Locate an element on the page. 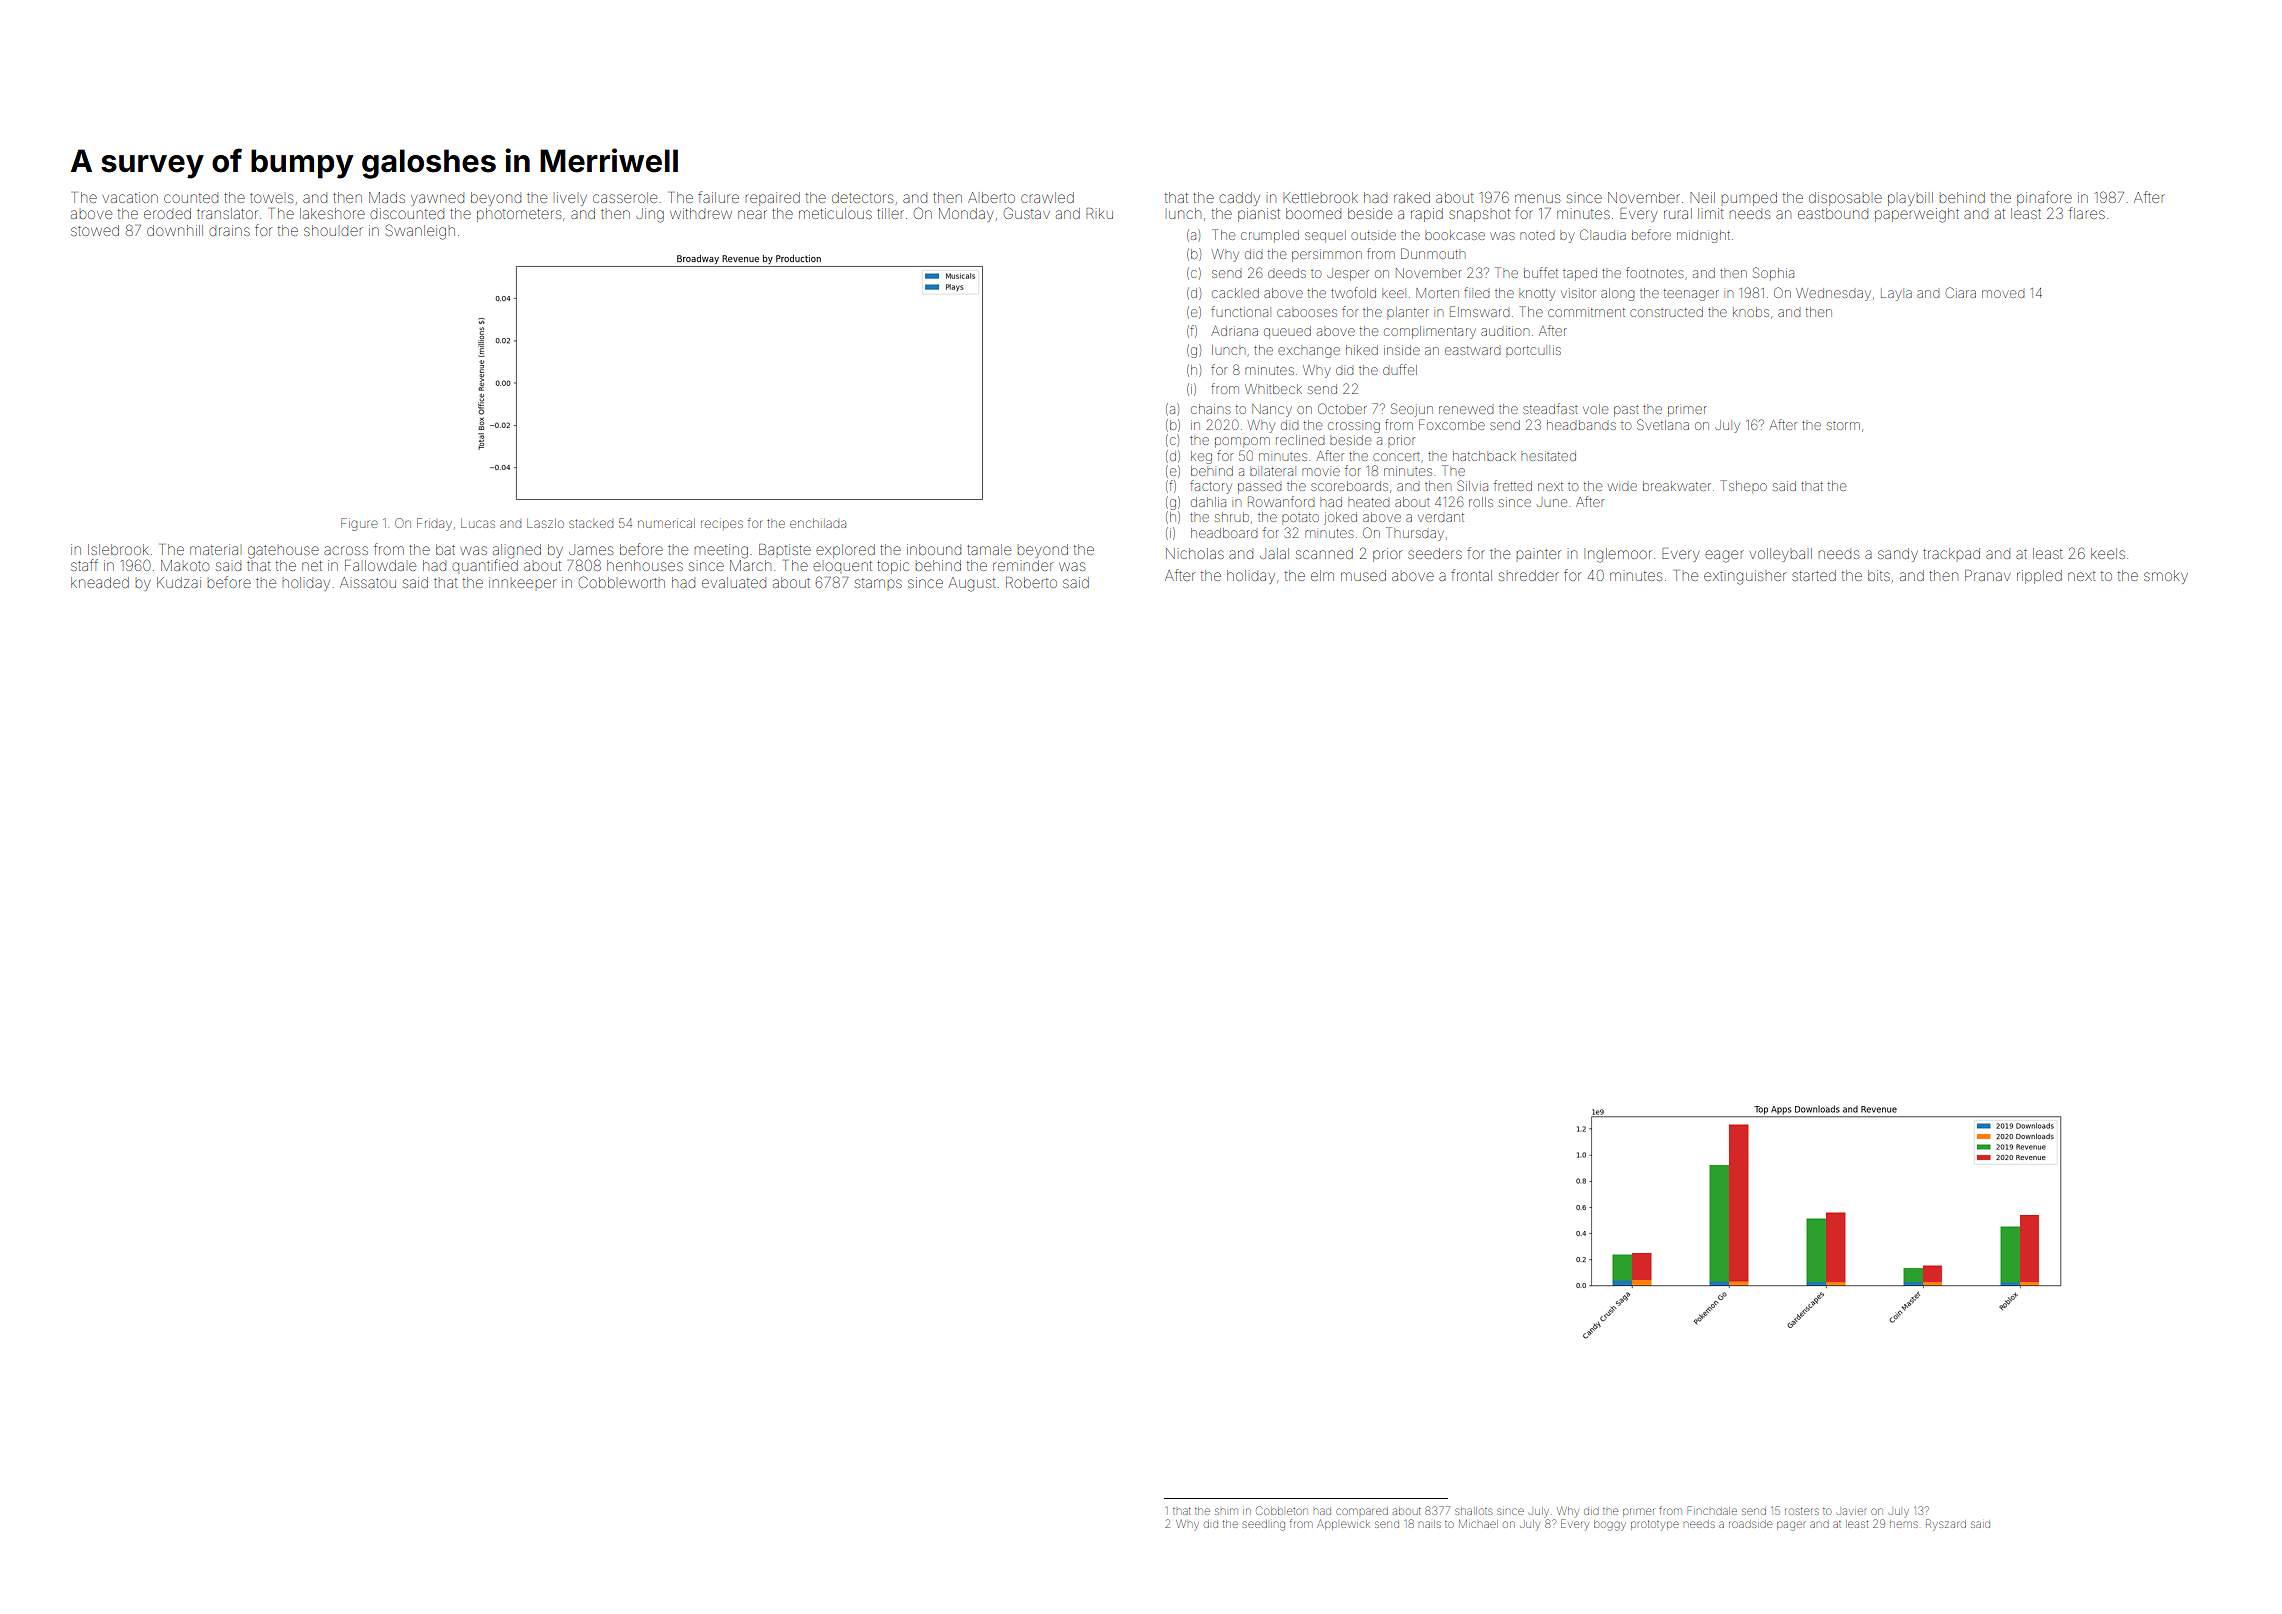 This page has width=2282, height=1614. vacation is located at coordinates (130, 197).
